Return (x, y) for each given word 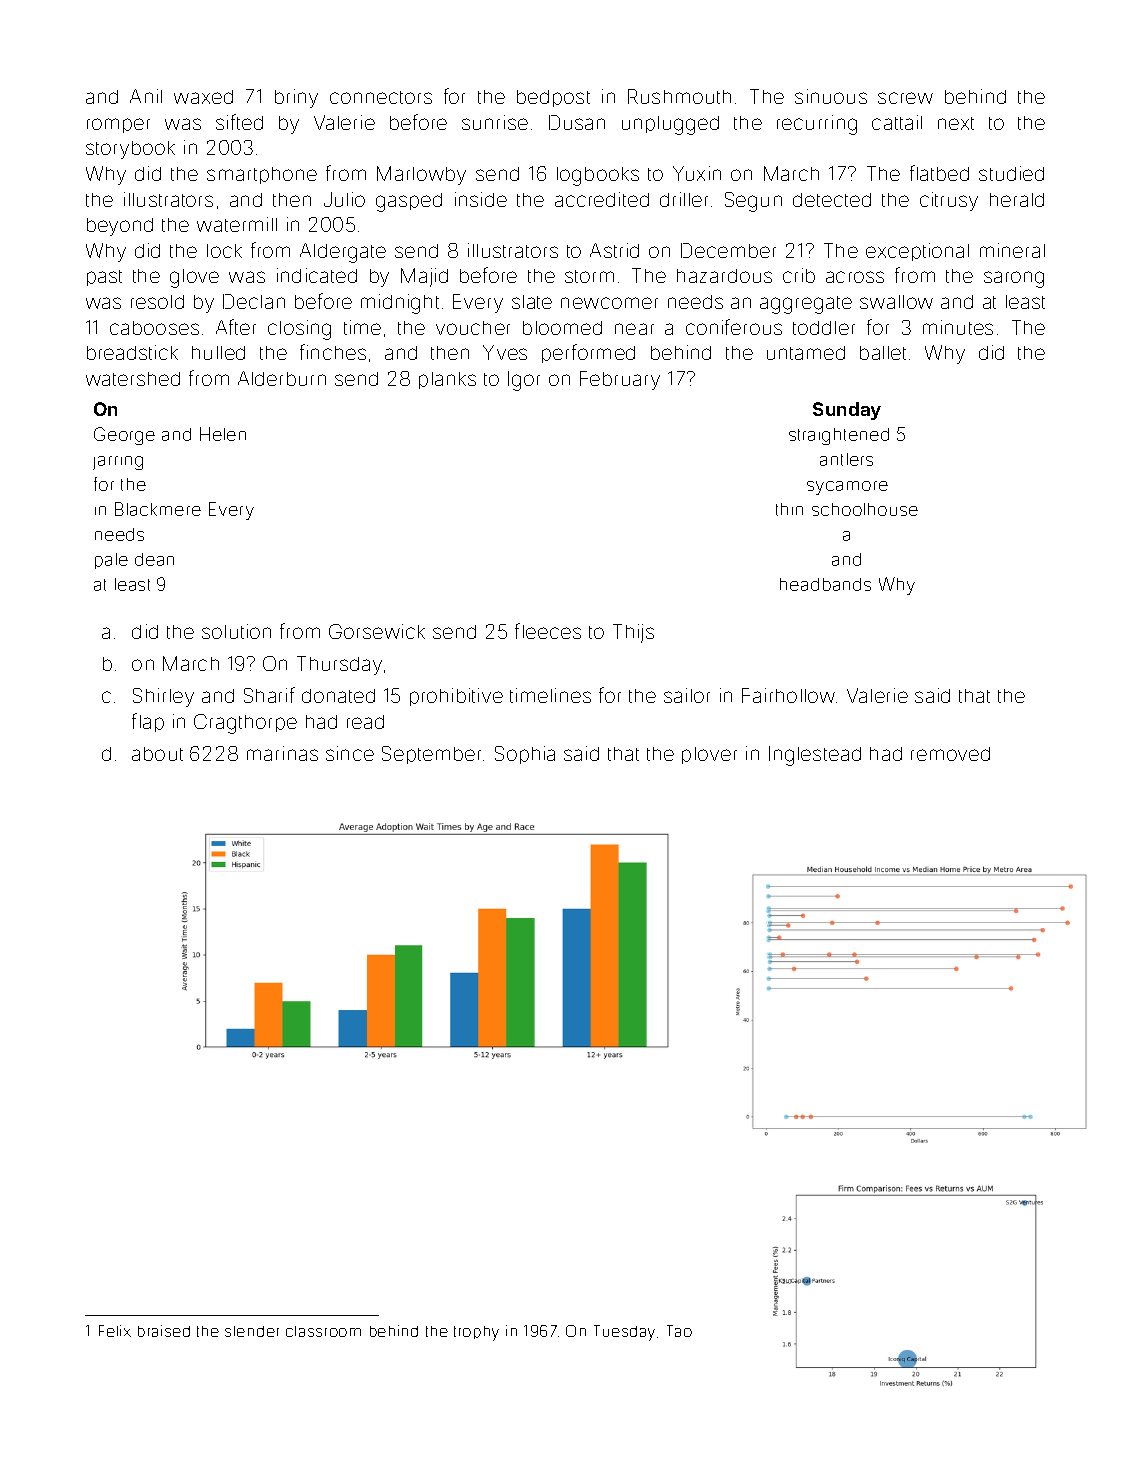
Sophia (525, 755)
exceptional (917, 252)
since (350, 753)
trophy (476, 1333)
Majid (424, 277)
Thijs (633, 633)
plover (709, 755)
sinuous (831, 96)
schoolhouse (865, 509)
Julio (344, 199)
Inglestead (815, 756)
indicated (317, 275)
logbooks (598, 176)
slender (252, 1331)
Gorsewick (377, 631)
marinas (282, 753)
